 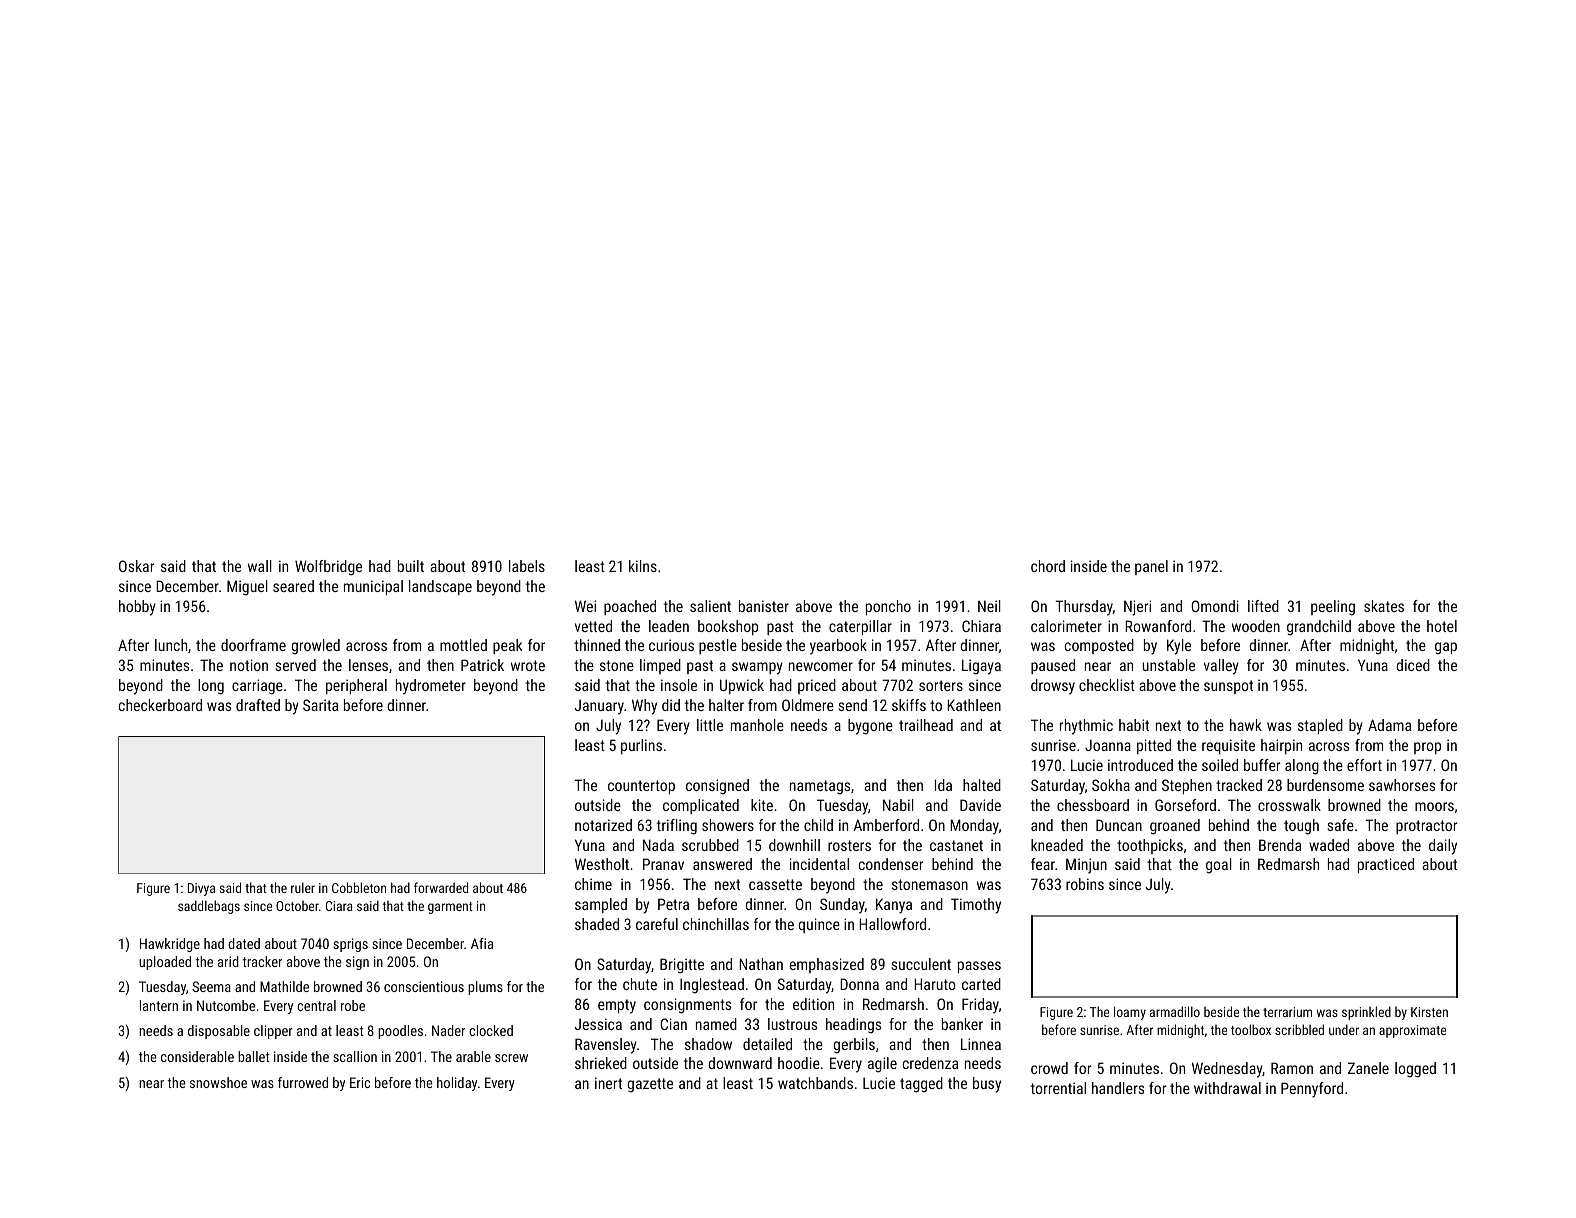 I want to click on checkerboard, so click(x=160, y=705).
